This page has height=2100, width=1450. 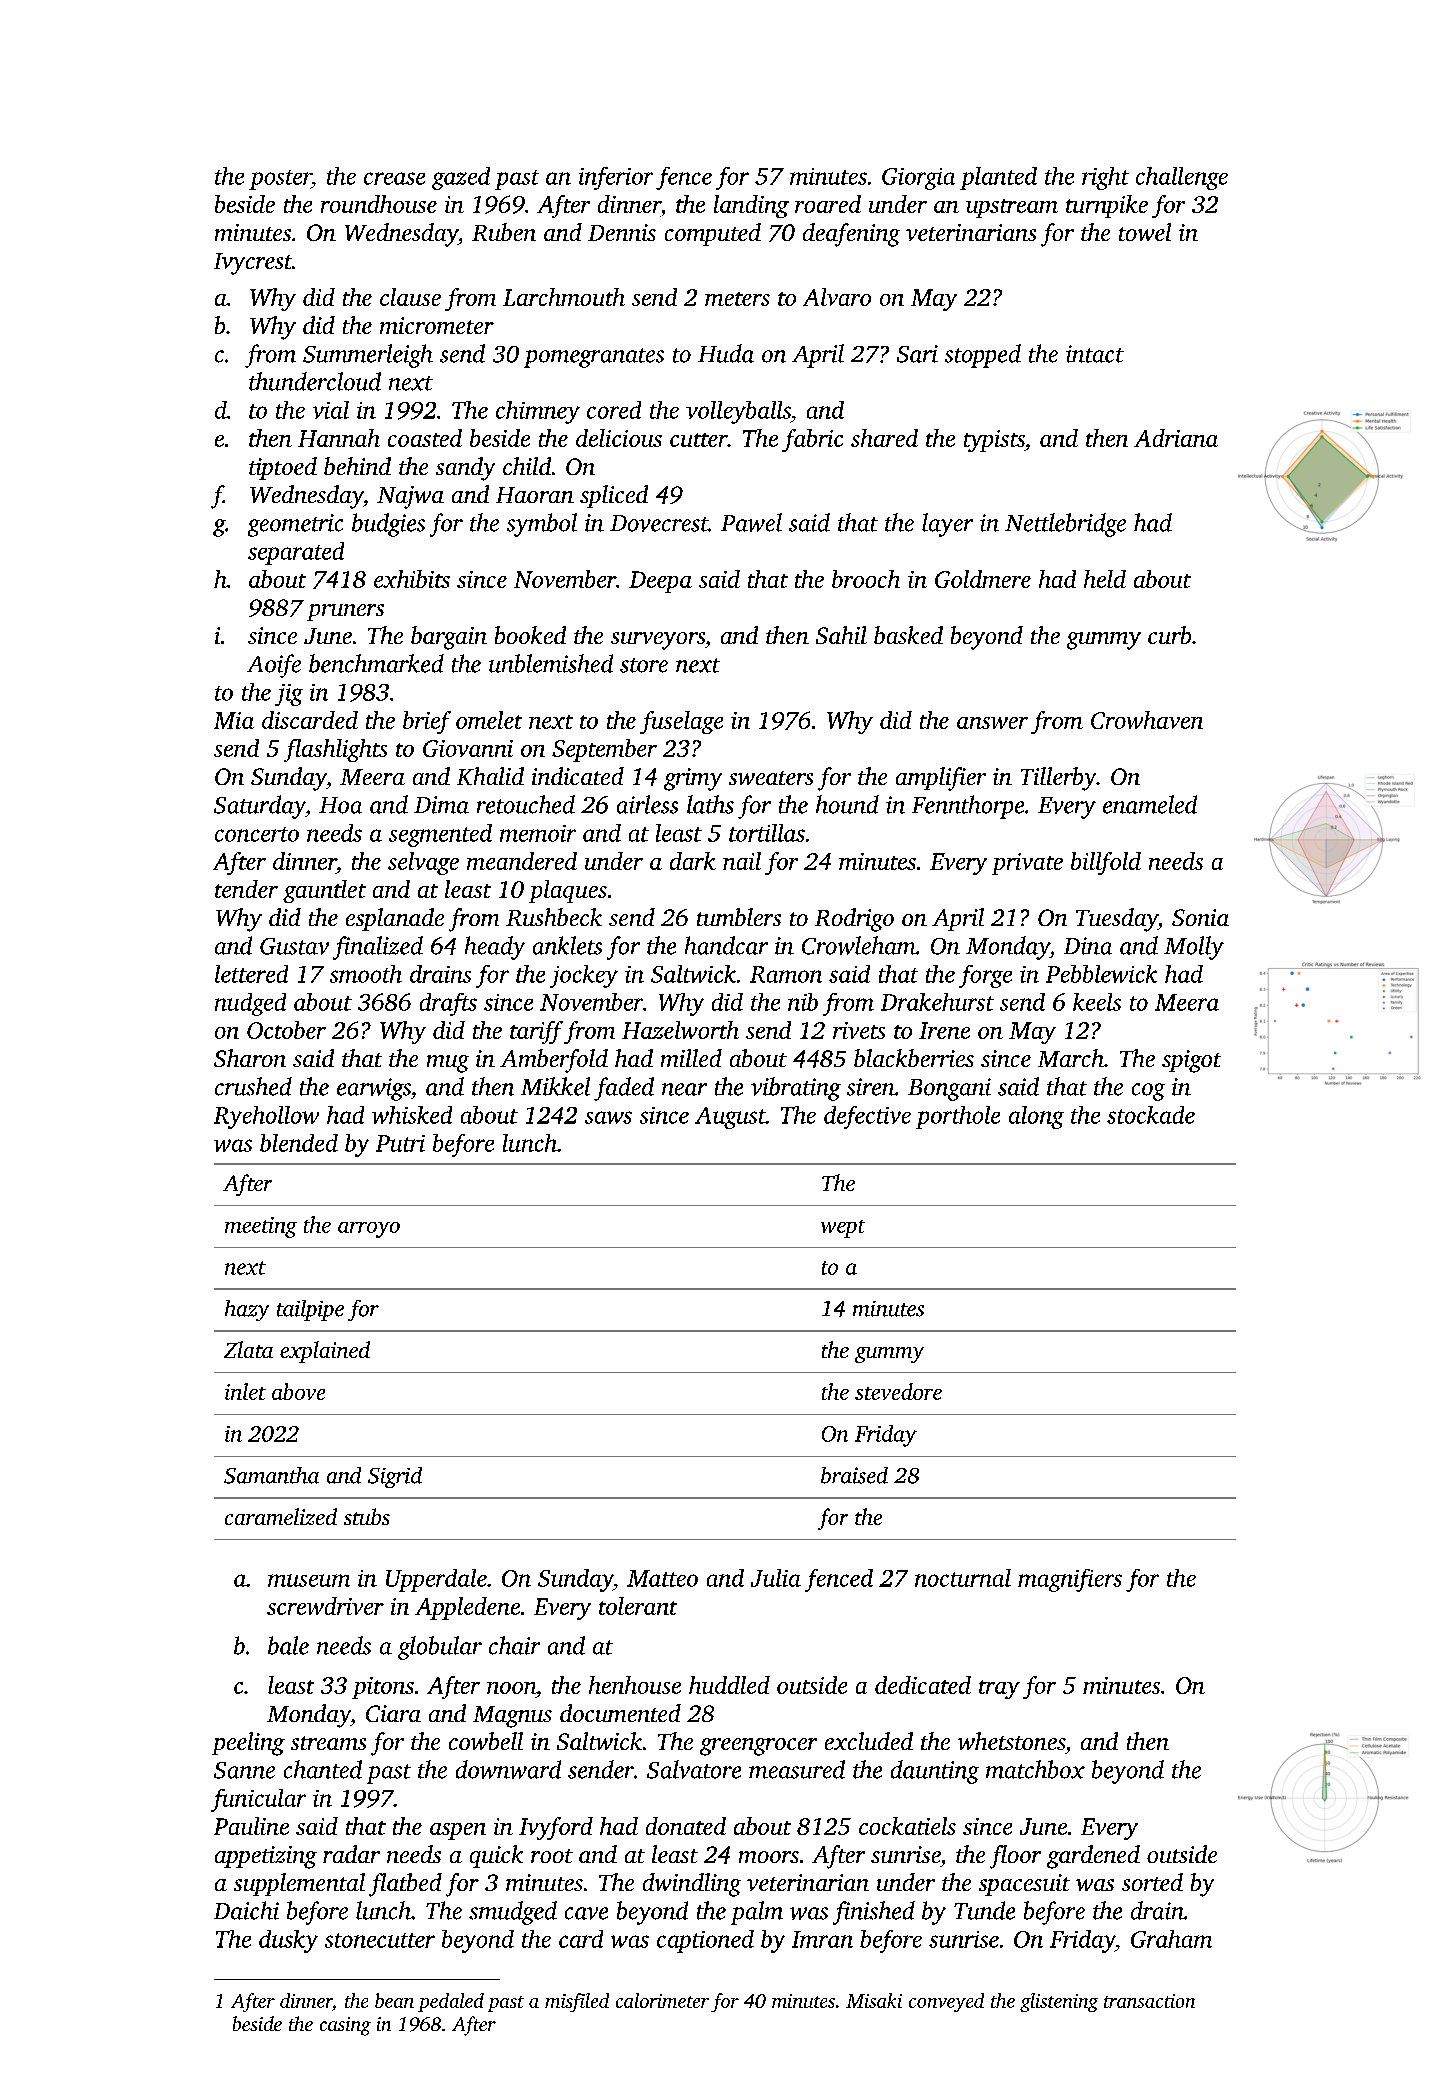 I want to click on downward, so click(x=508, y=1769).
